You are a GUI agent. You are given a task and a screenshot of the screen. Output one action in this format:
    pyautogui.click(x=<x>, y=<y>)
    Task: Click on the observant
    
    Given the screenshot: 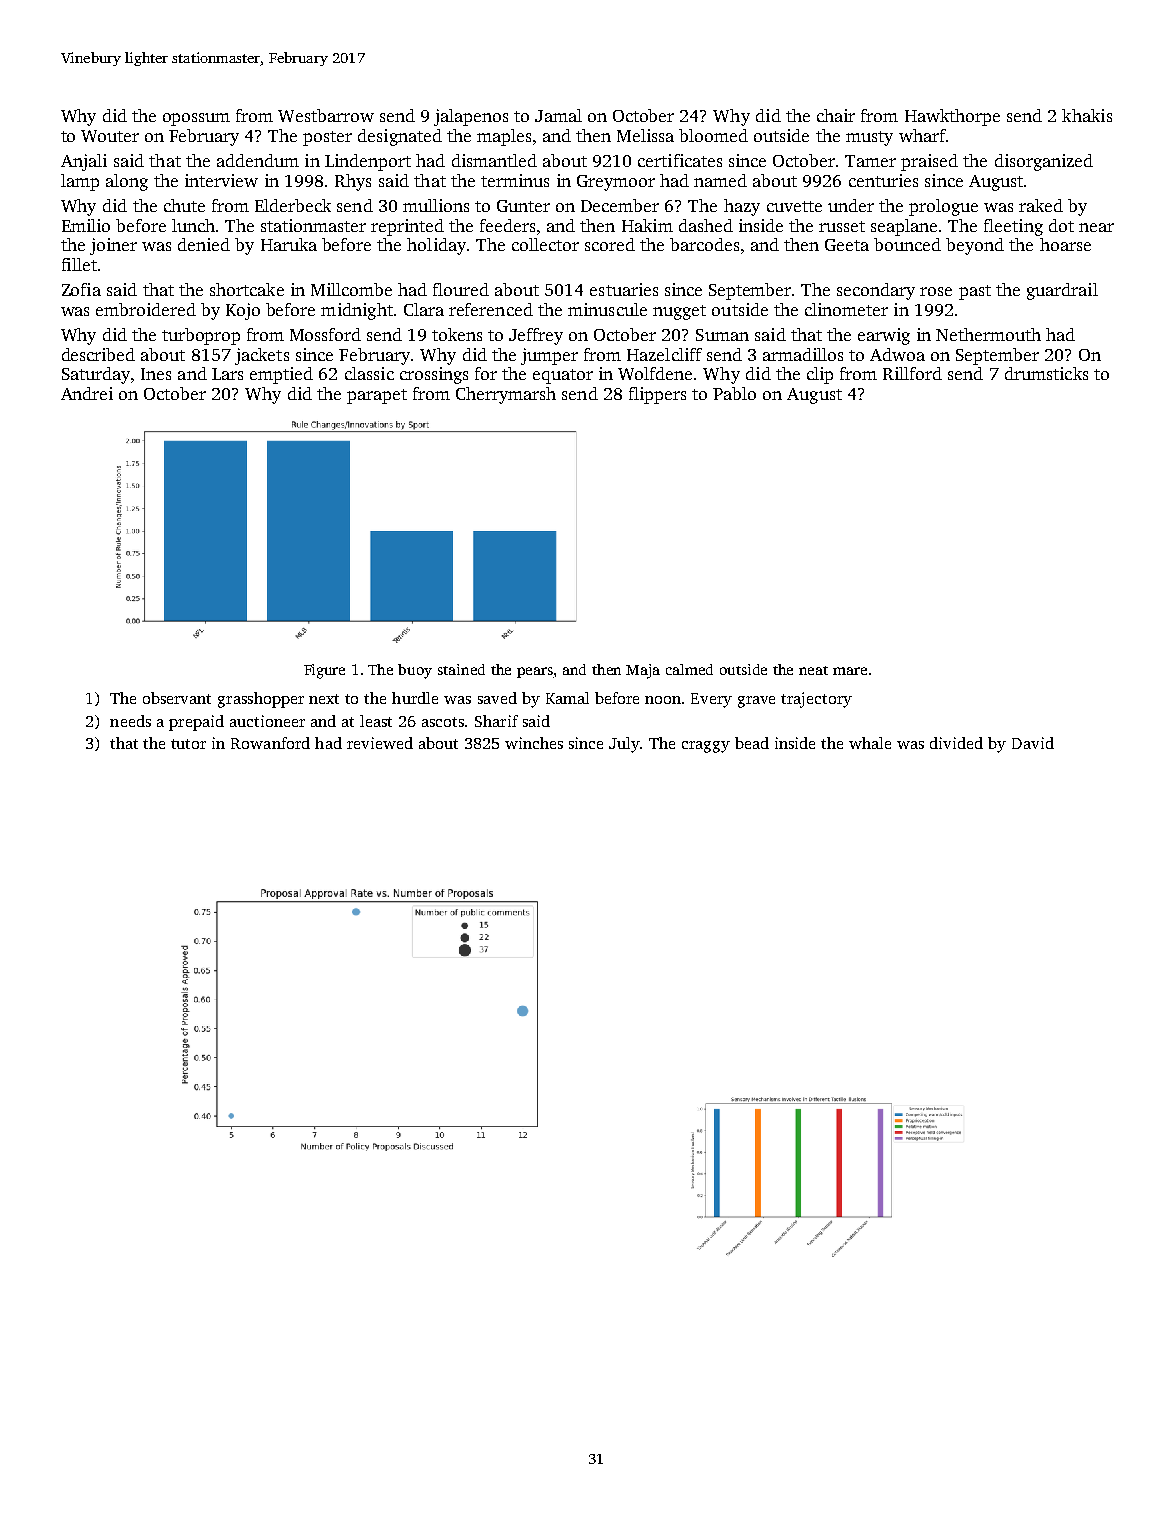 What is the action you would take?
    pyautogui.click(x=177, y=698)
